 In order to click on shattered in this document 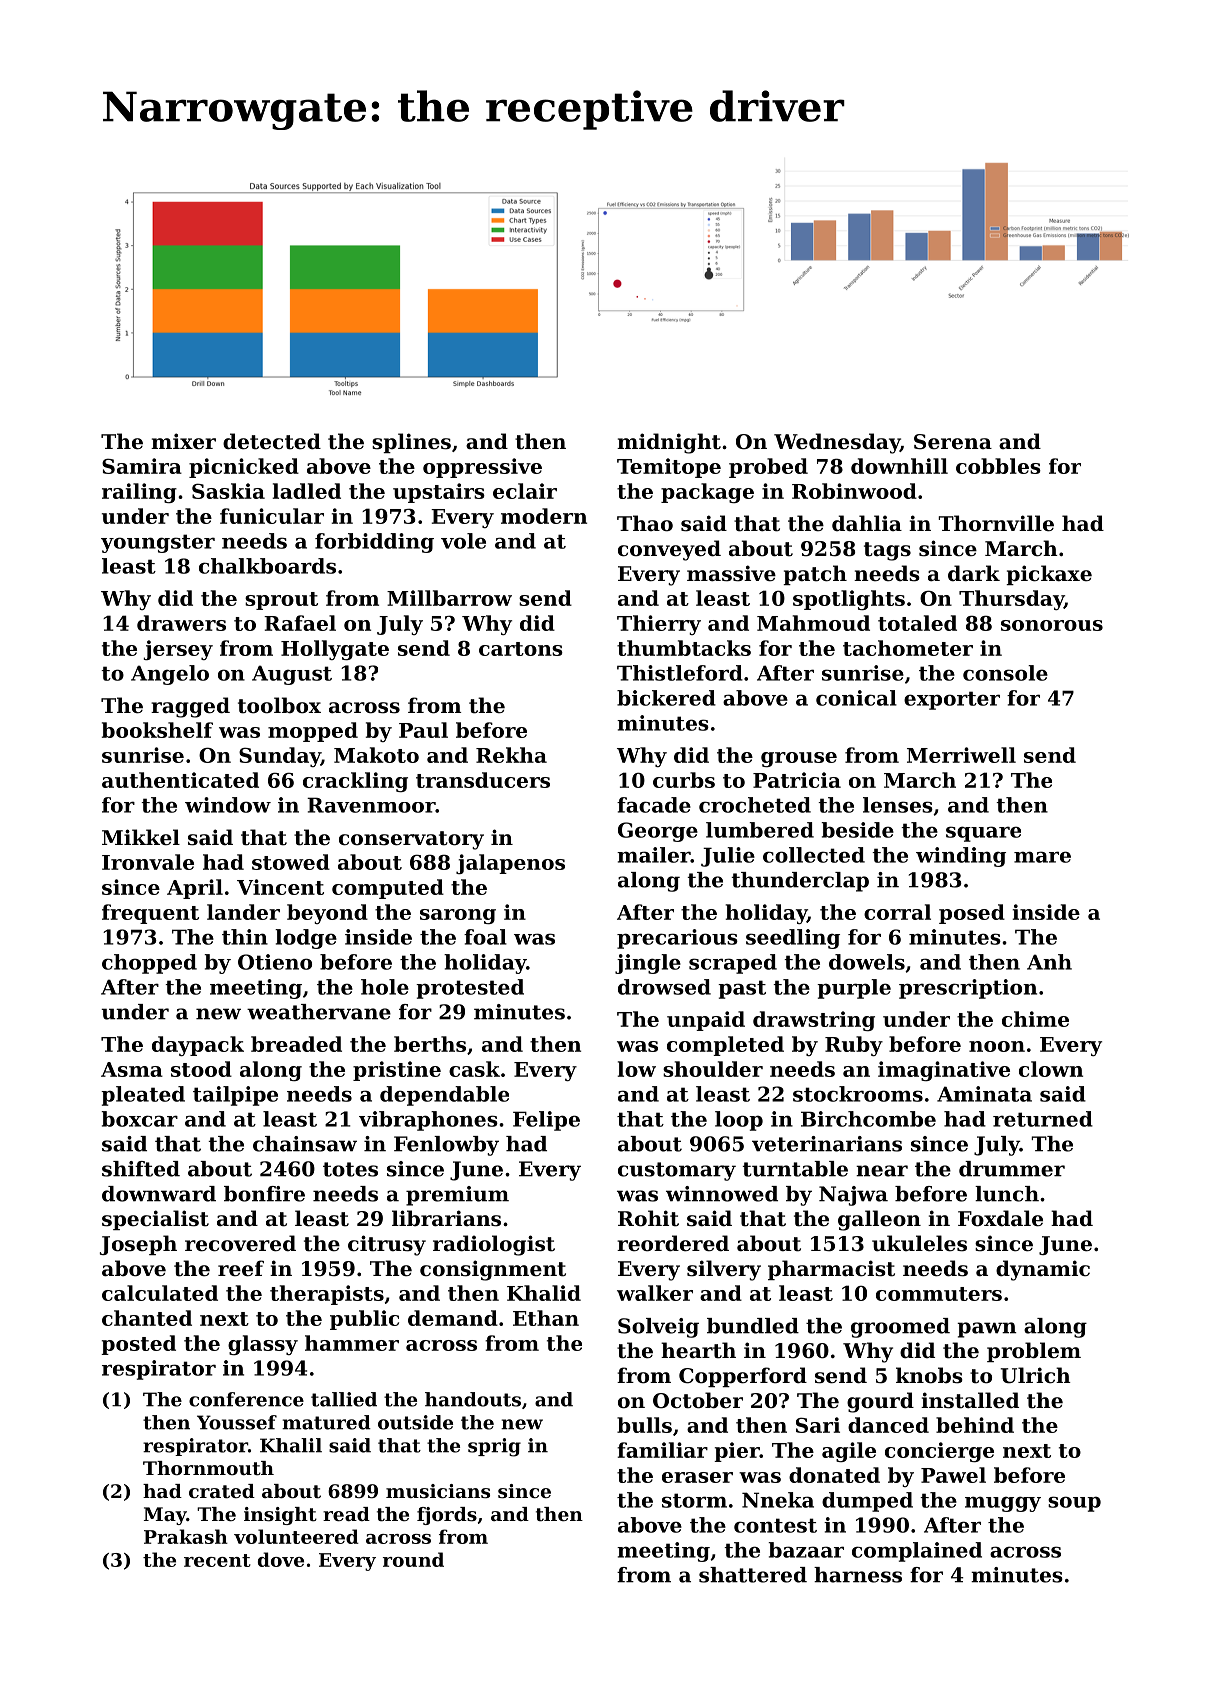, I will do `click(753, 1575)`.
